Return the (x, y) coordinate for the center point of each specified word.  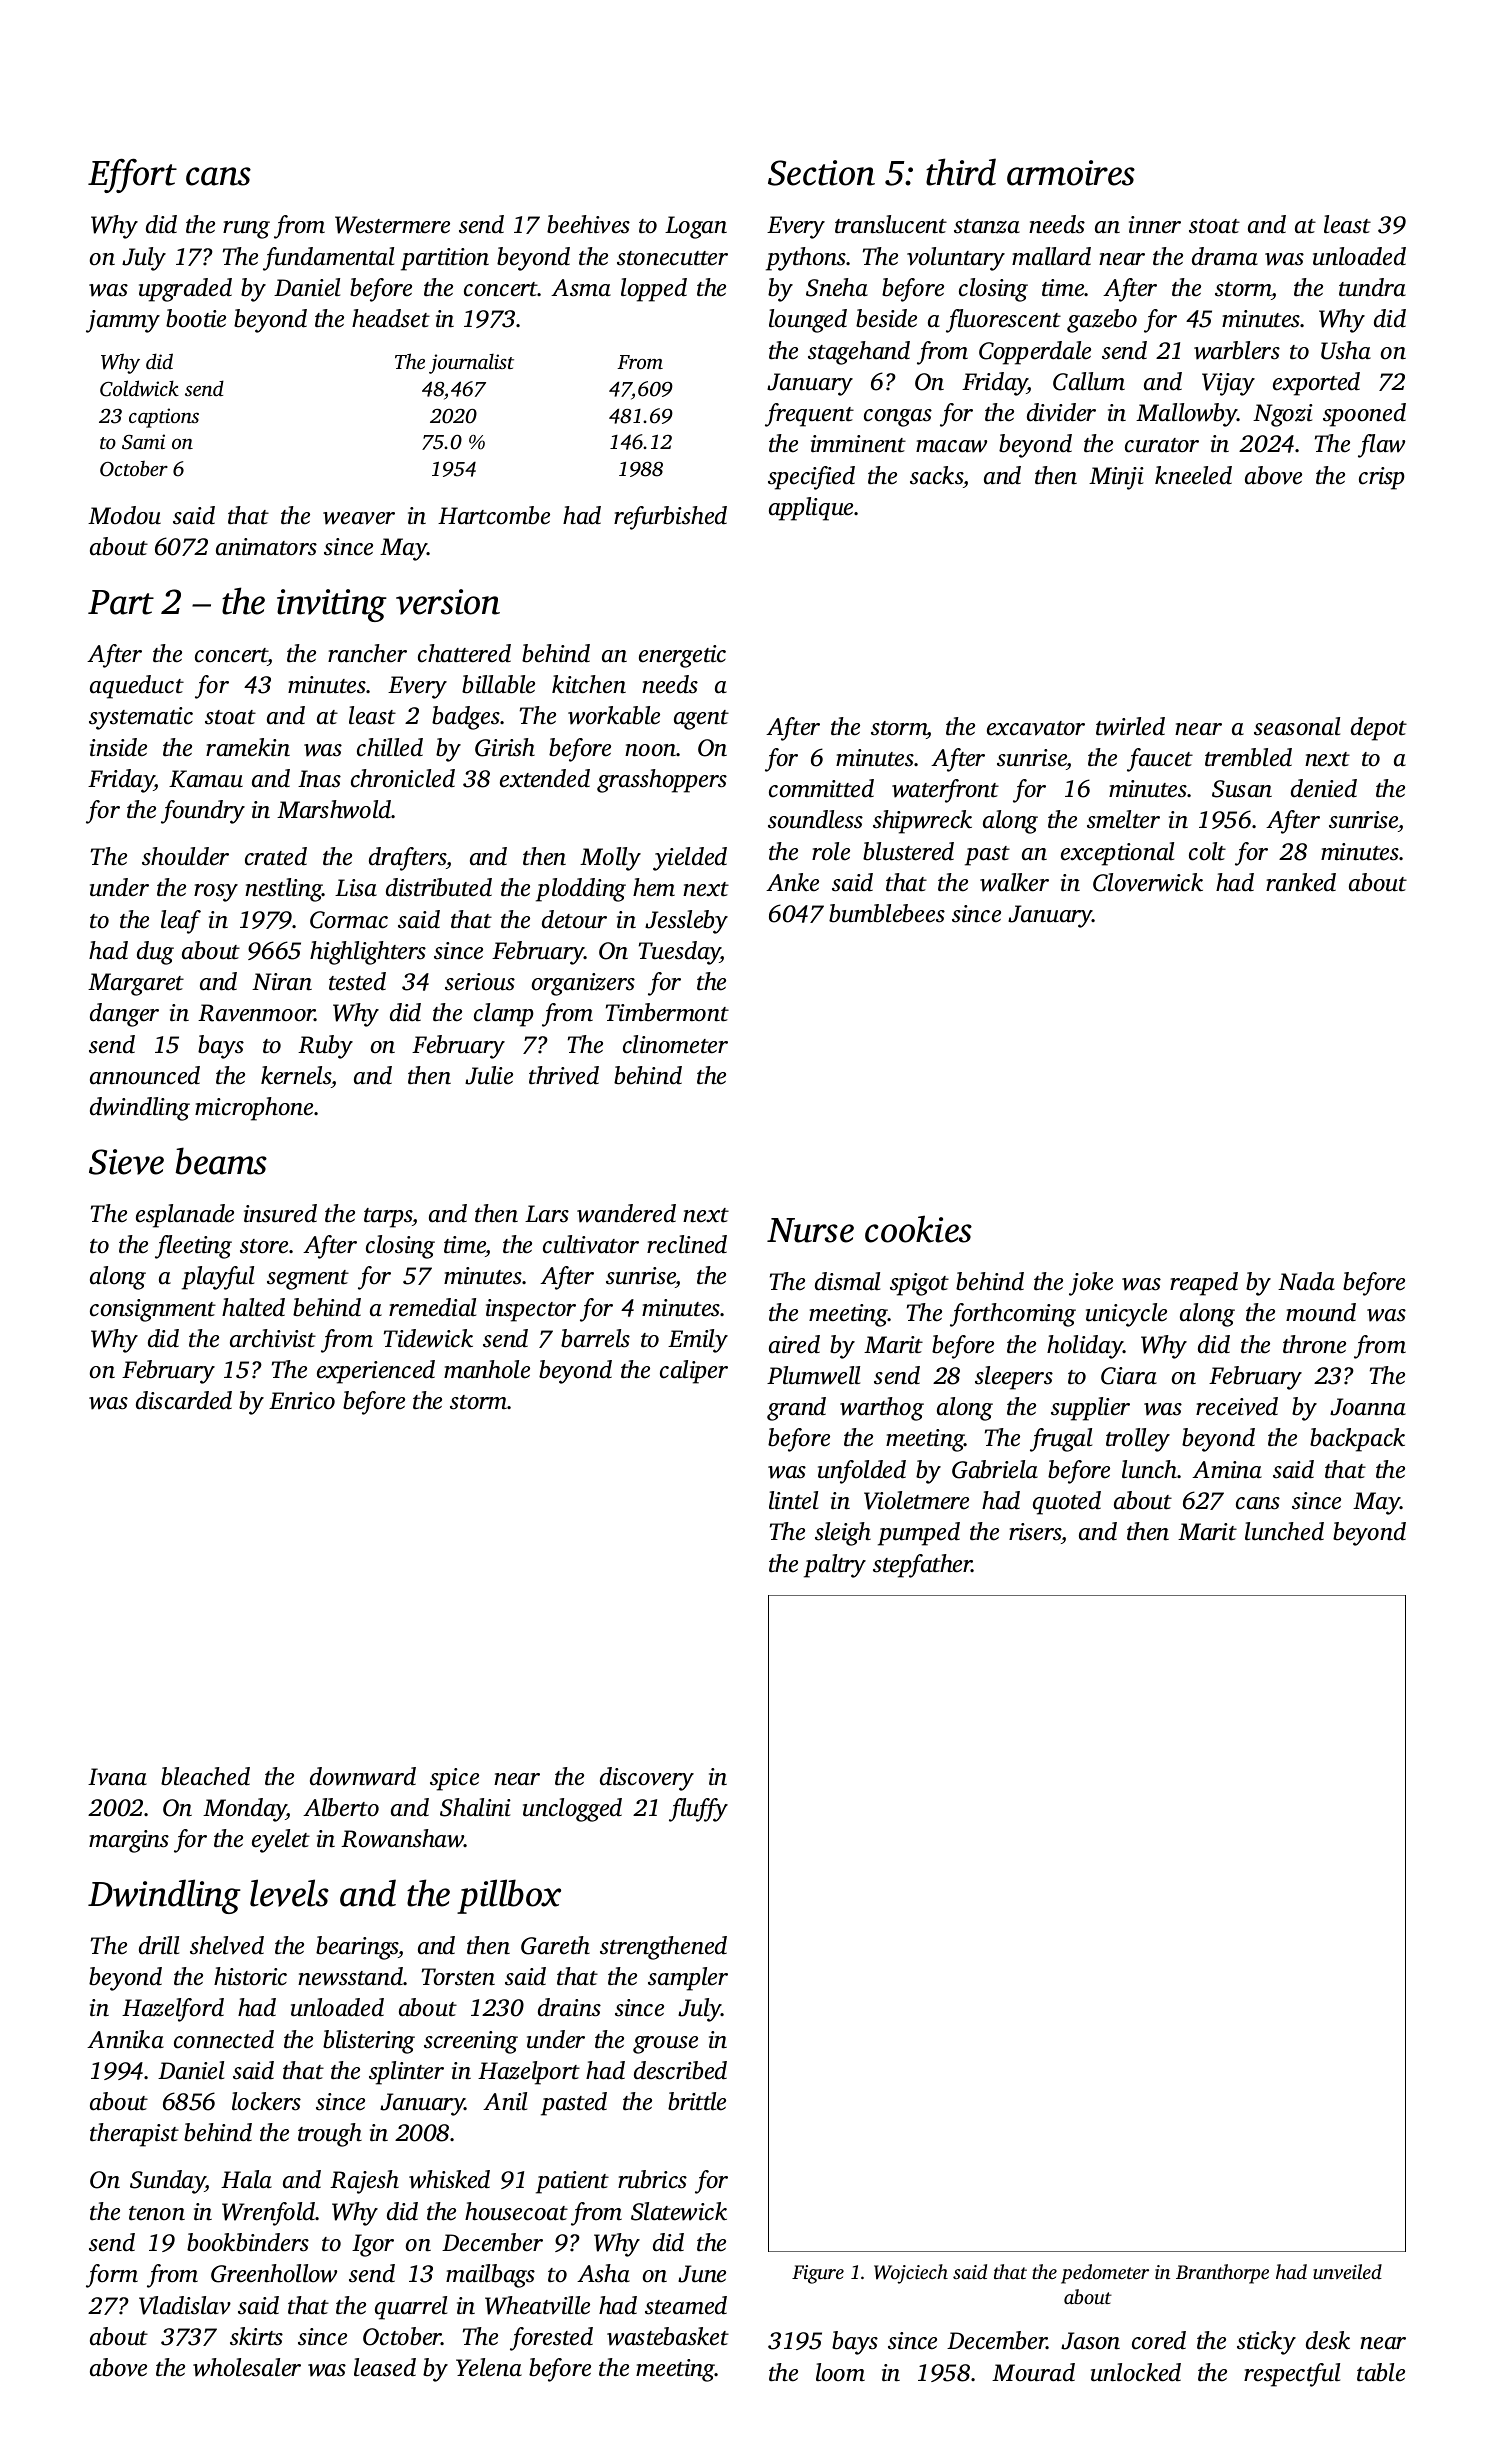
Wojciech (911, 2274)
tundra (1372, 287)
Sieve (126, 1162)
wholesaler (247, 2367)
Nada (1306, 1281)
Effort (132, 175)
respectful (1292, 2375)
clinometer (675, 1044)
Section (821, 173)
